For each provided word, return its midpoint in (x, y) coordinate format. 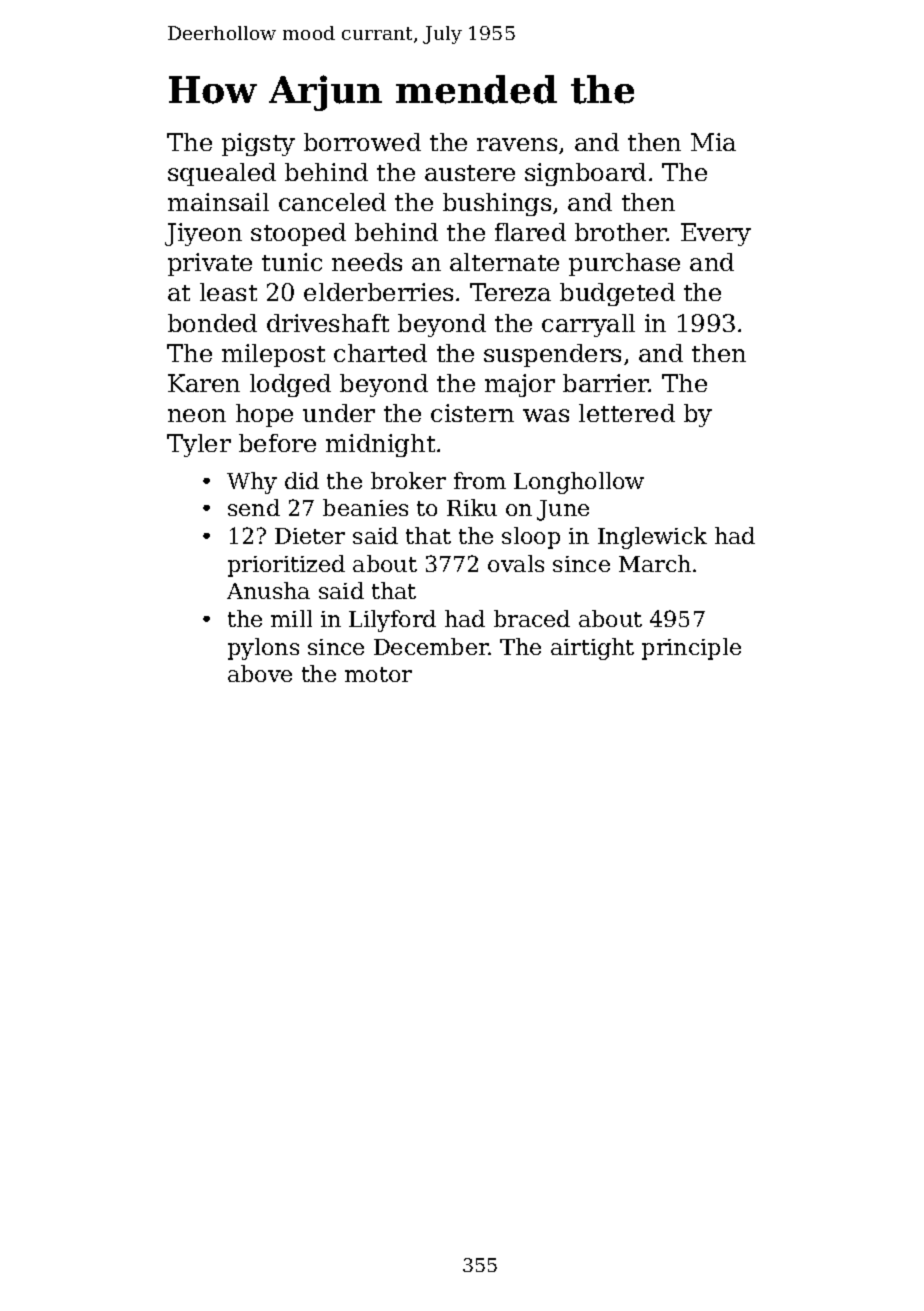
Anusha (268, 590)
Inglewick (652, 538)
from (480, 480)
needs (367, 262)
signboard (585, 174)
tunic (292, 262)
